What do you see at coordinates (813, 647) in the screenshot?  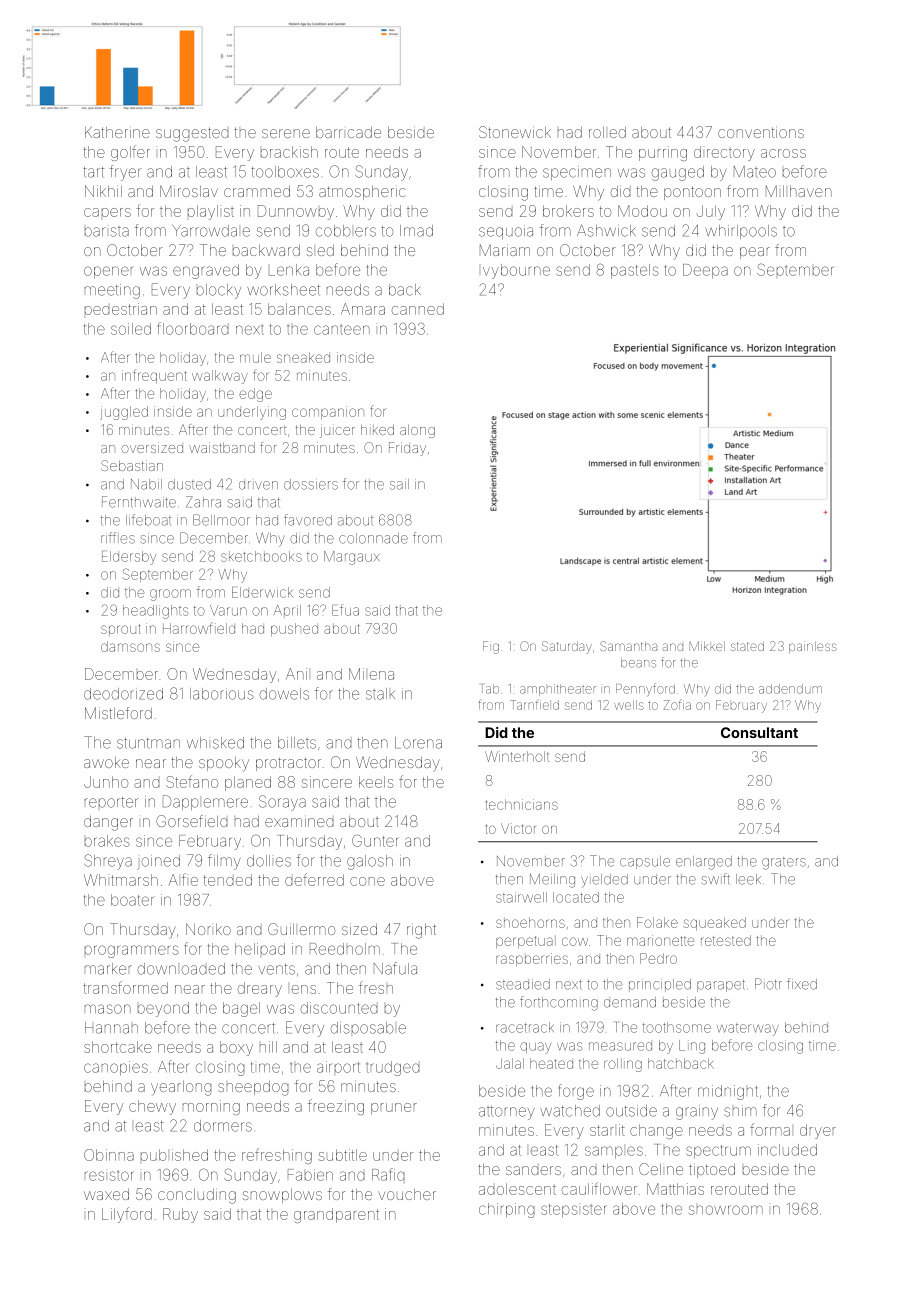 I see `painless` at bounding box center [813, 647].
